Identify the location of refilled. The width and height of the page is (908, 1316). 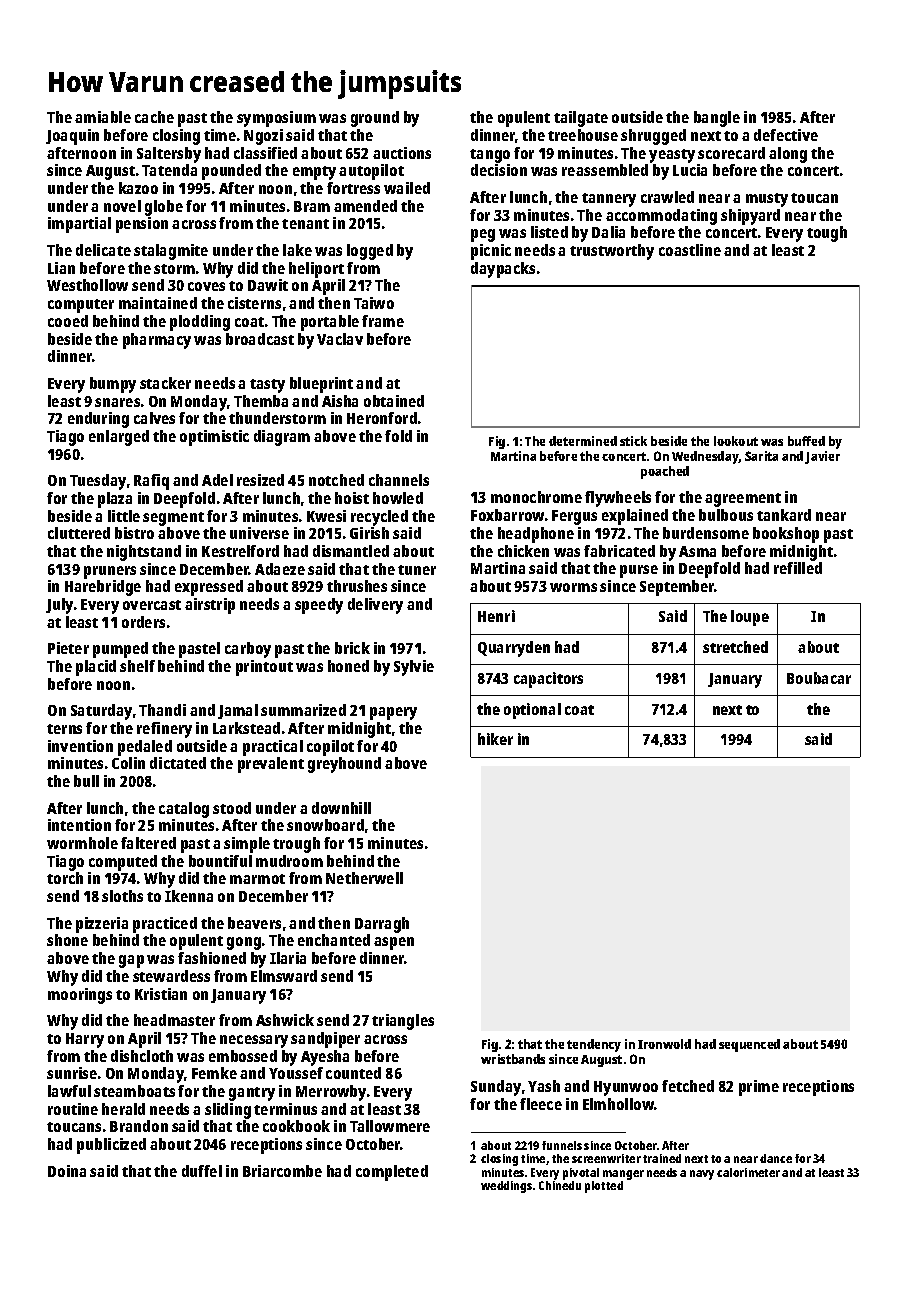
(798, 568).
